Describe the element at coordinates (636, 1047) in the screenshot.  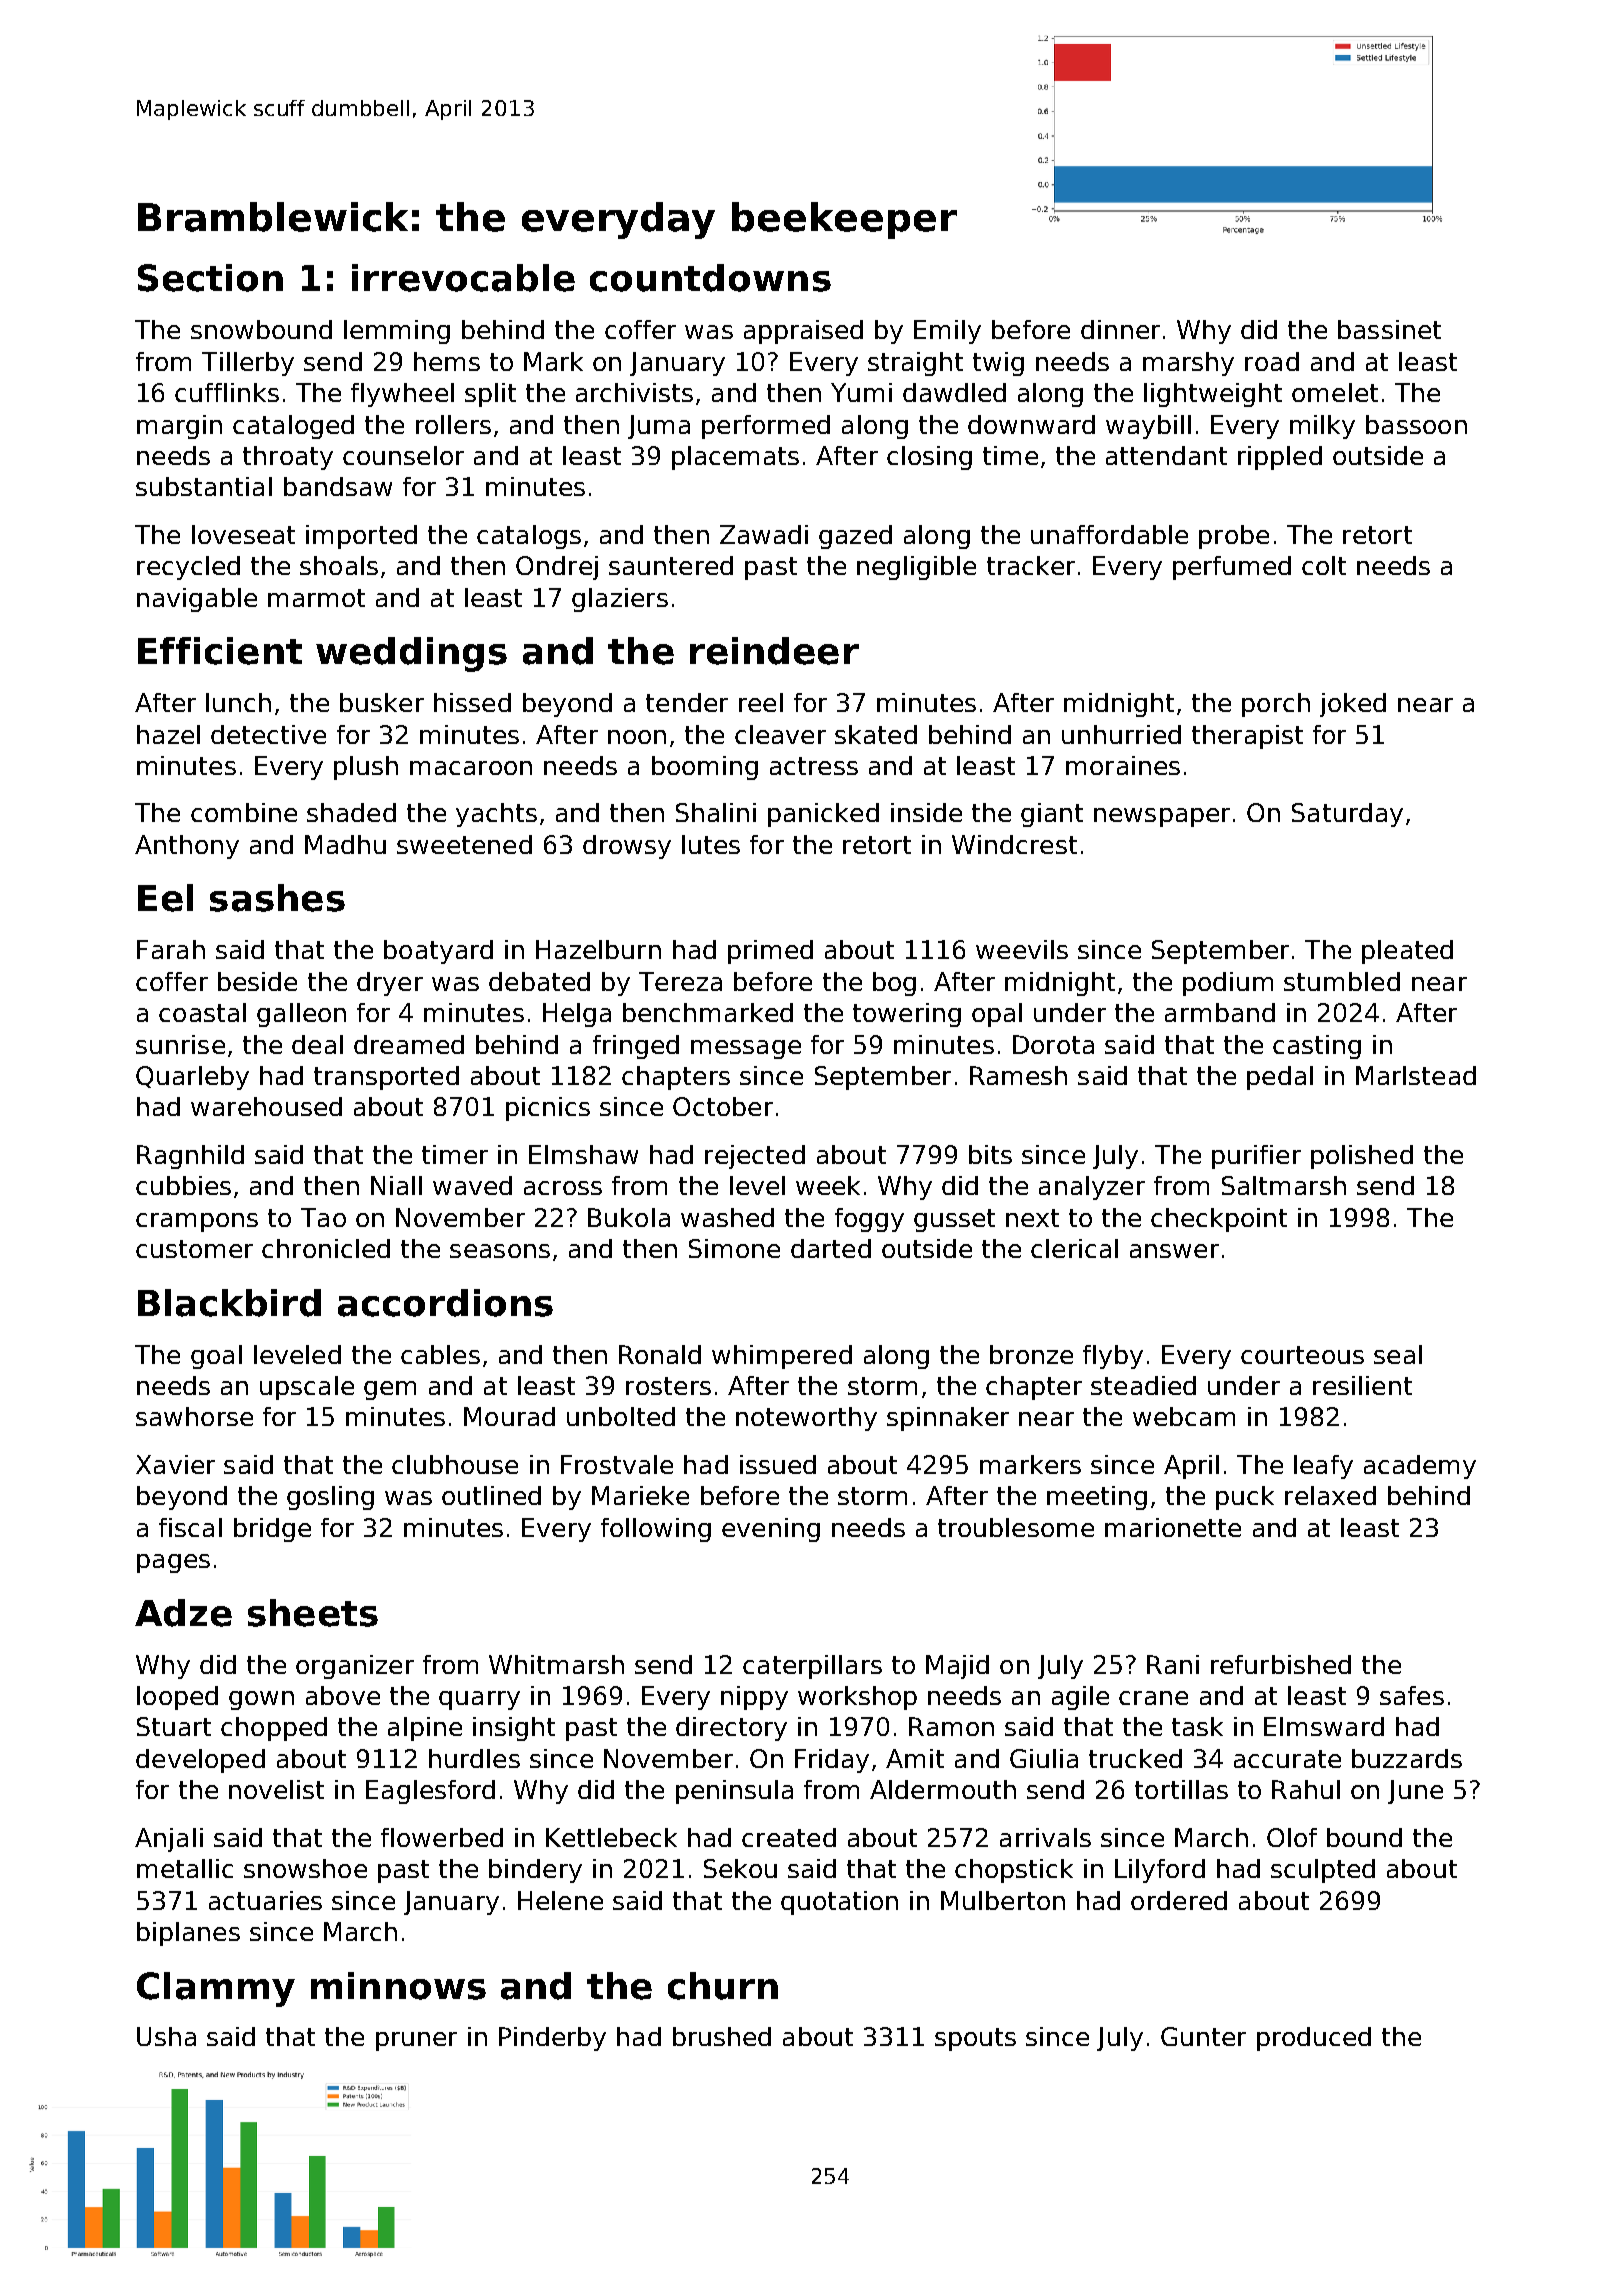
I see `fringed` at that location.
